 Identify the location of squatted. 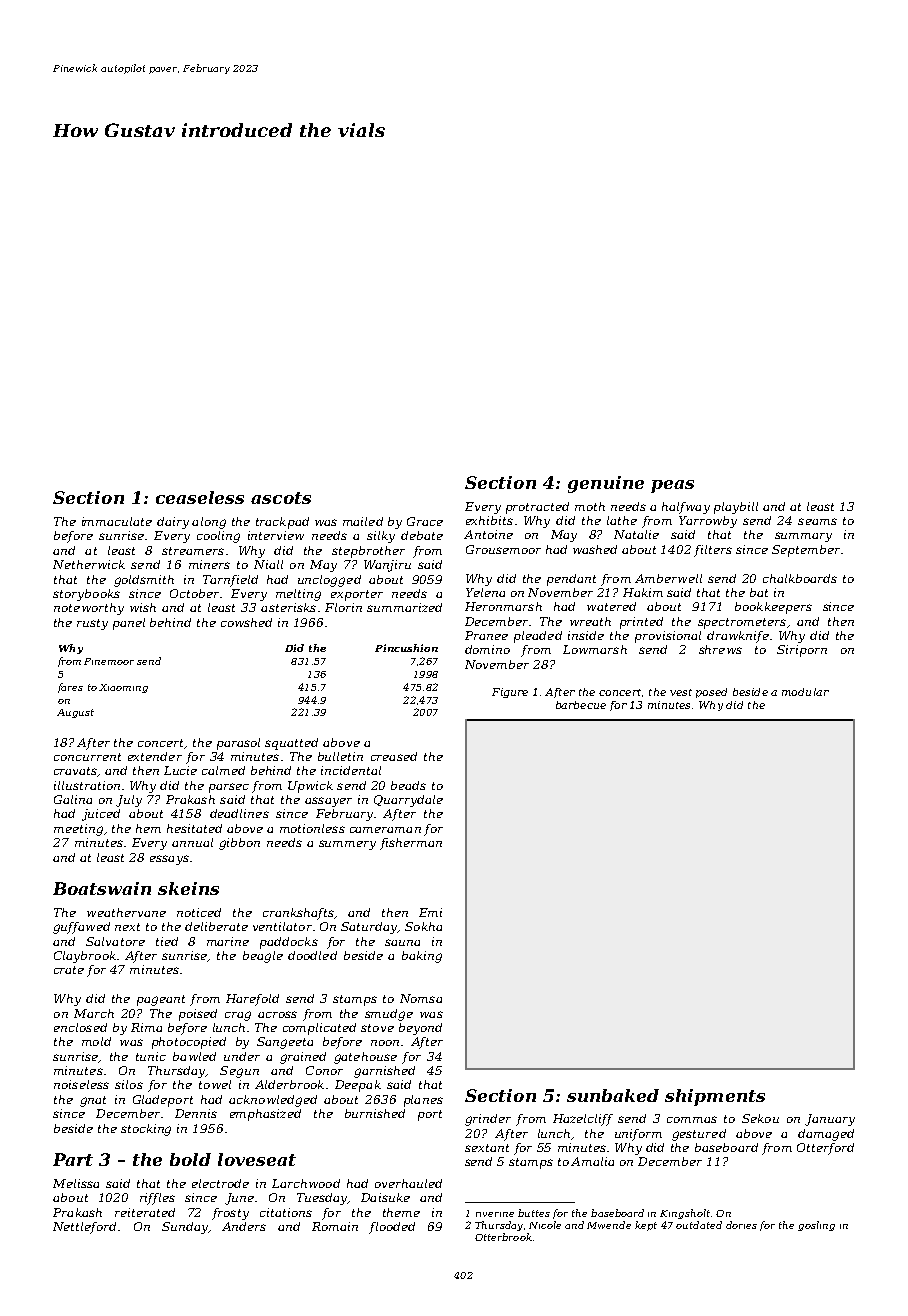
(291, 744).
